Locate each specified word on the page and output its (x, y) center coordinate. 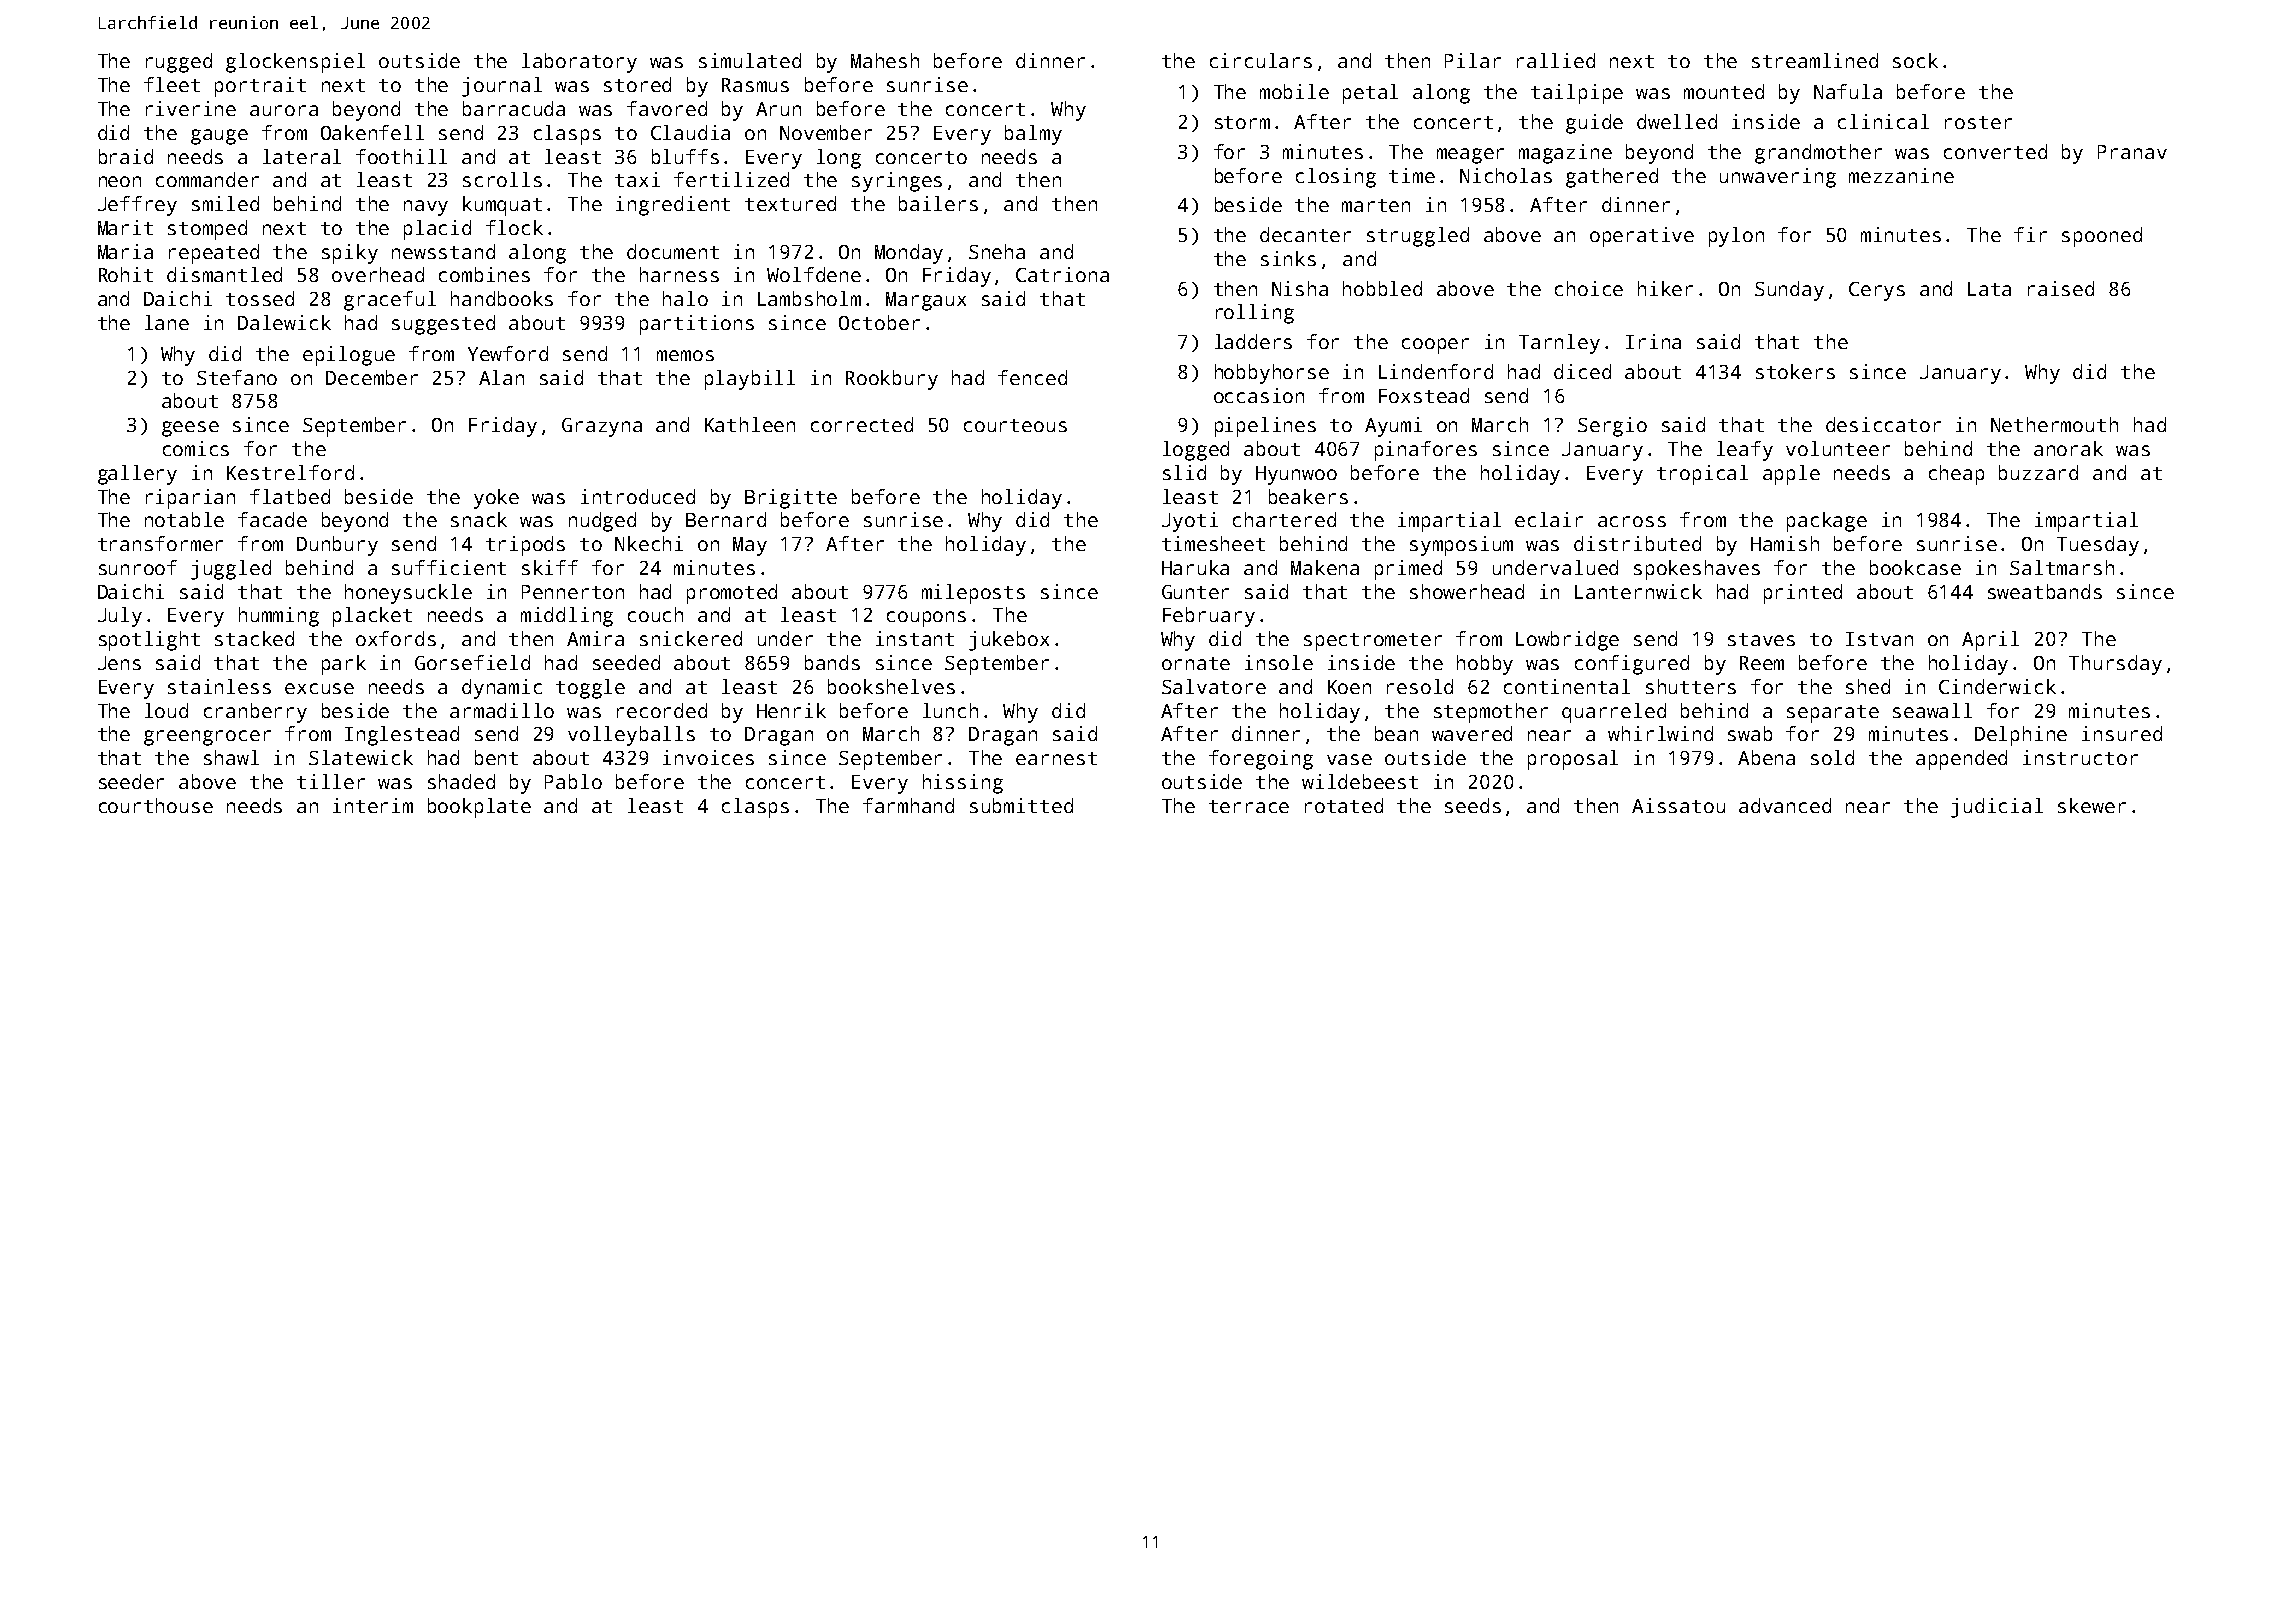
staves (1761, 639)
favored (667, 108)
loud (166, 710)
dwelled (1677, 121)
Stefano (237, 377)
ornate (1196, 663)
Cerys (1877, 291)
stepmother (1491, 713)
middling (567, 617)
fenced (1032, 377)
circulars (1261, 60)
